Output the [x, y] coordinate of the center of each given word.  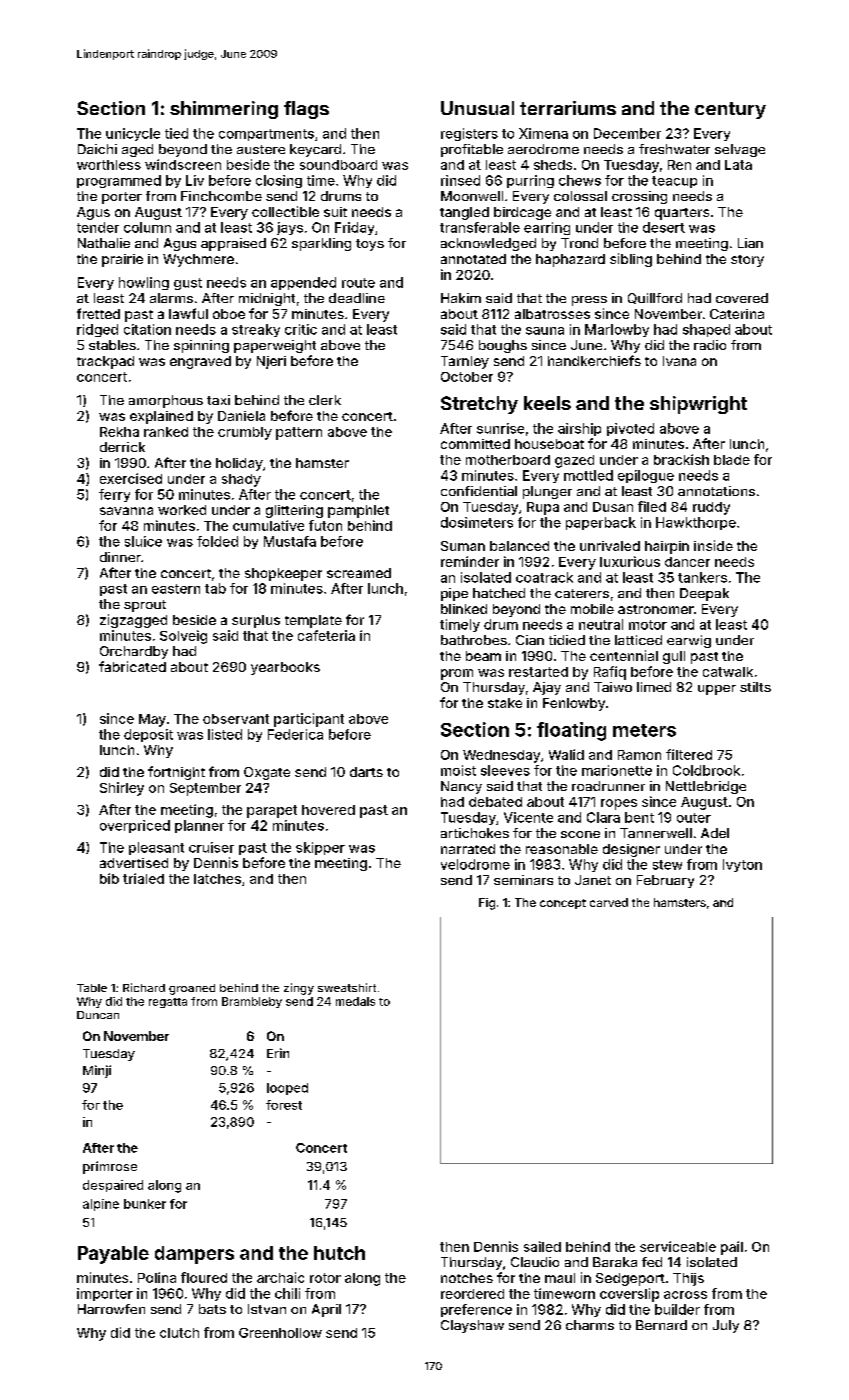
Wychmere [198, 260]
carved [609, 902]
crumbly [245, 433]
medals [355, 1001]
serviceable [678, 1246]
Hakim [461, 298]
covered [742, 298]
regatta [168, 1003]
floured [204, 1277]
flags [306, 110]
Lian [750, 243]
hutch [339, 1253]
